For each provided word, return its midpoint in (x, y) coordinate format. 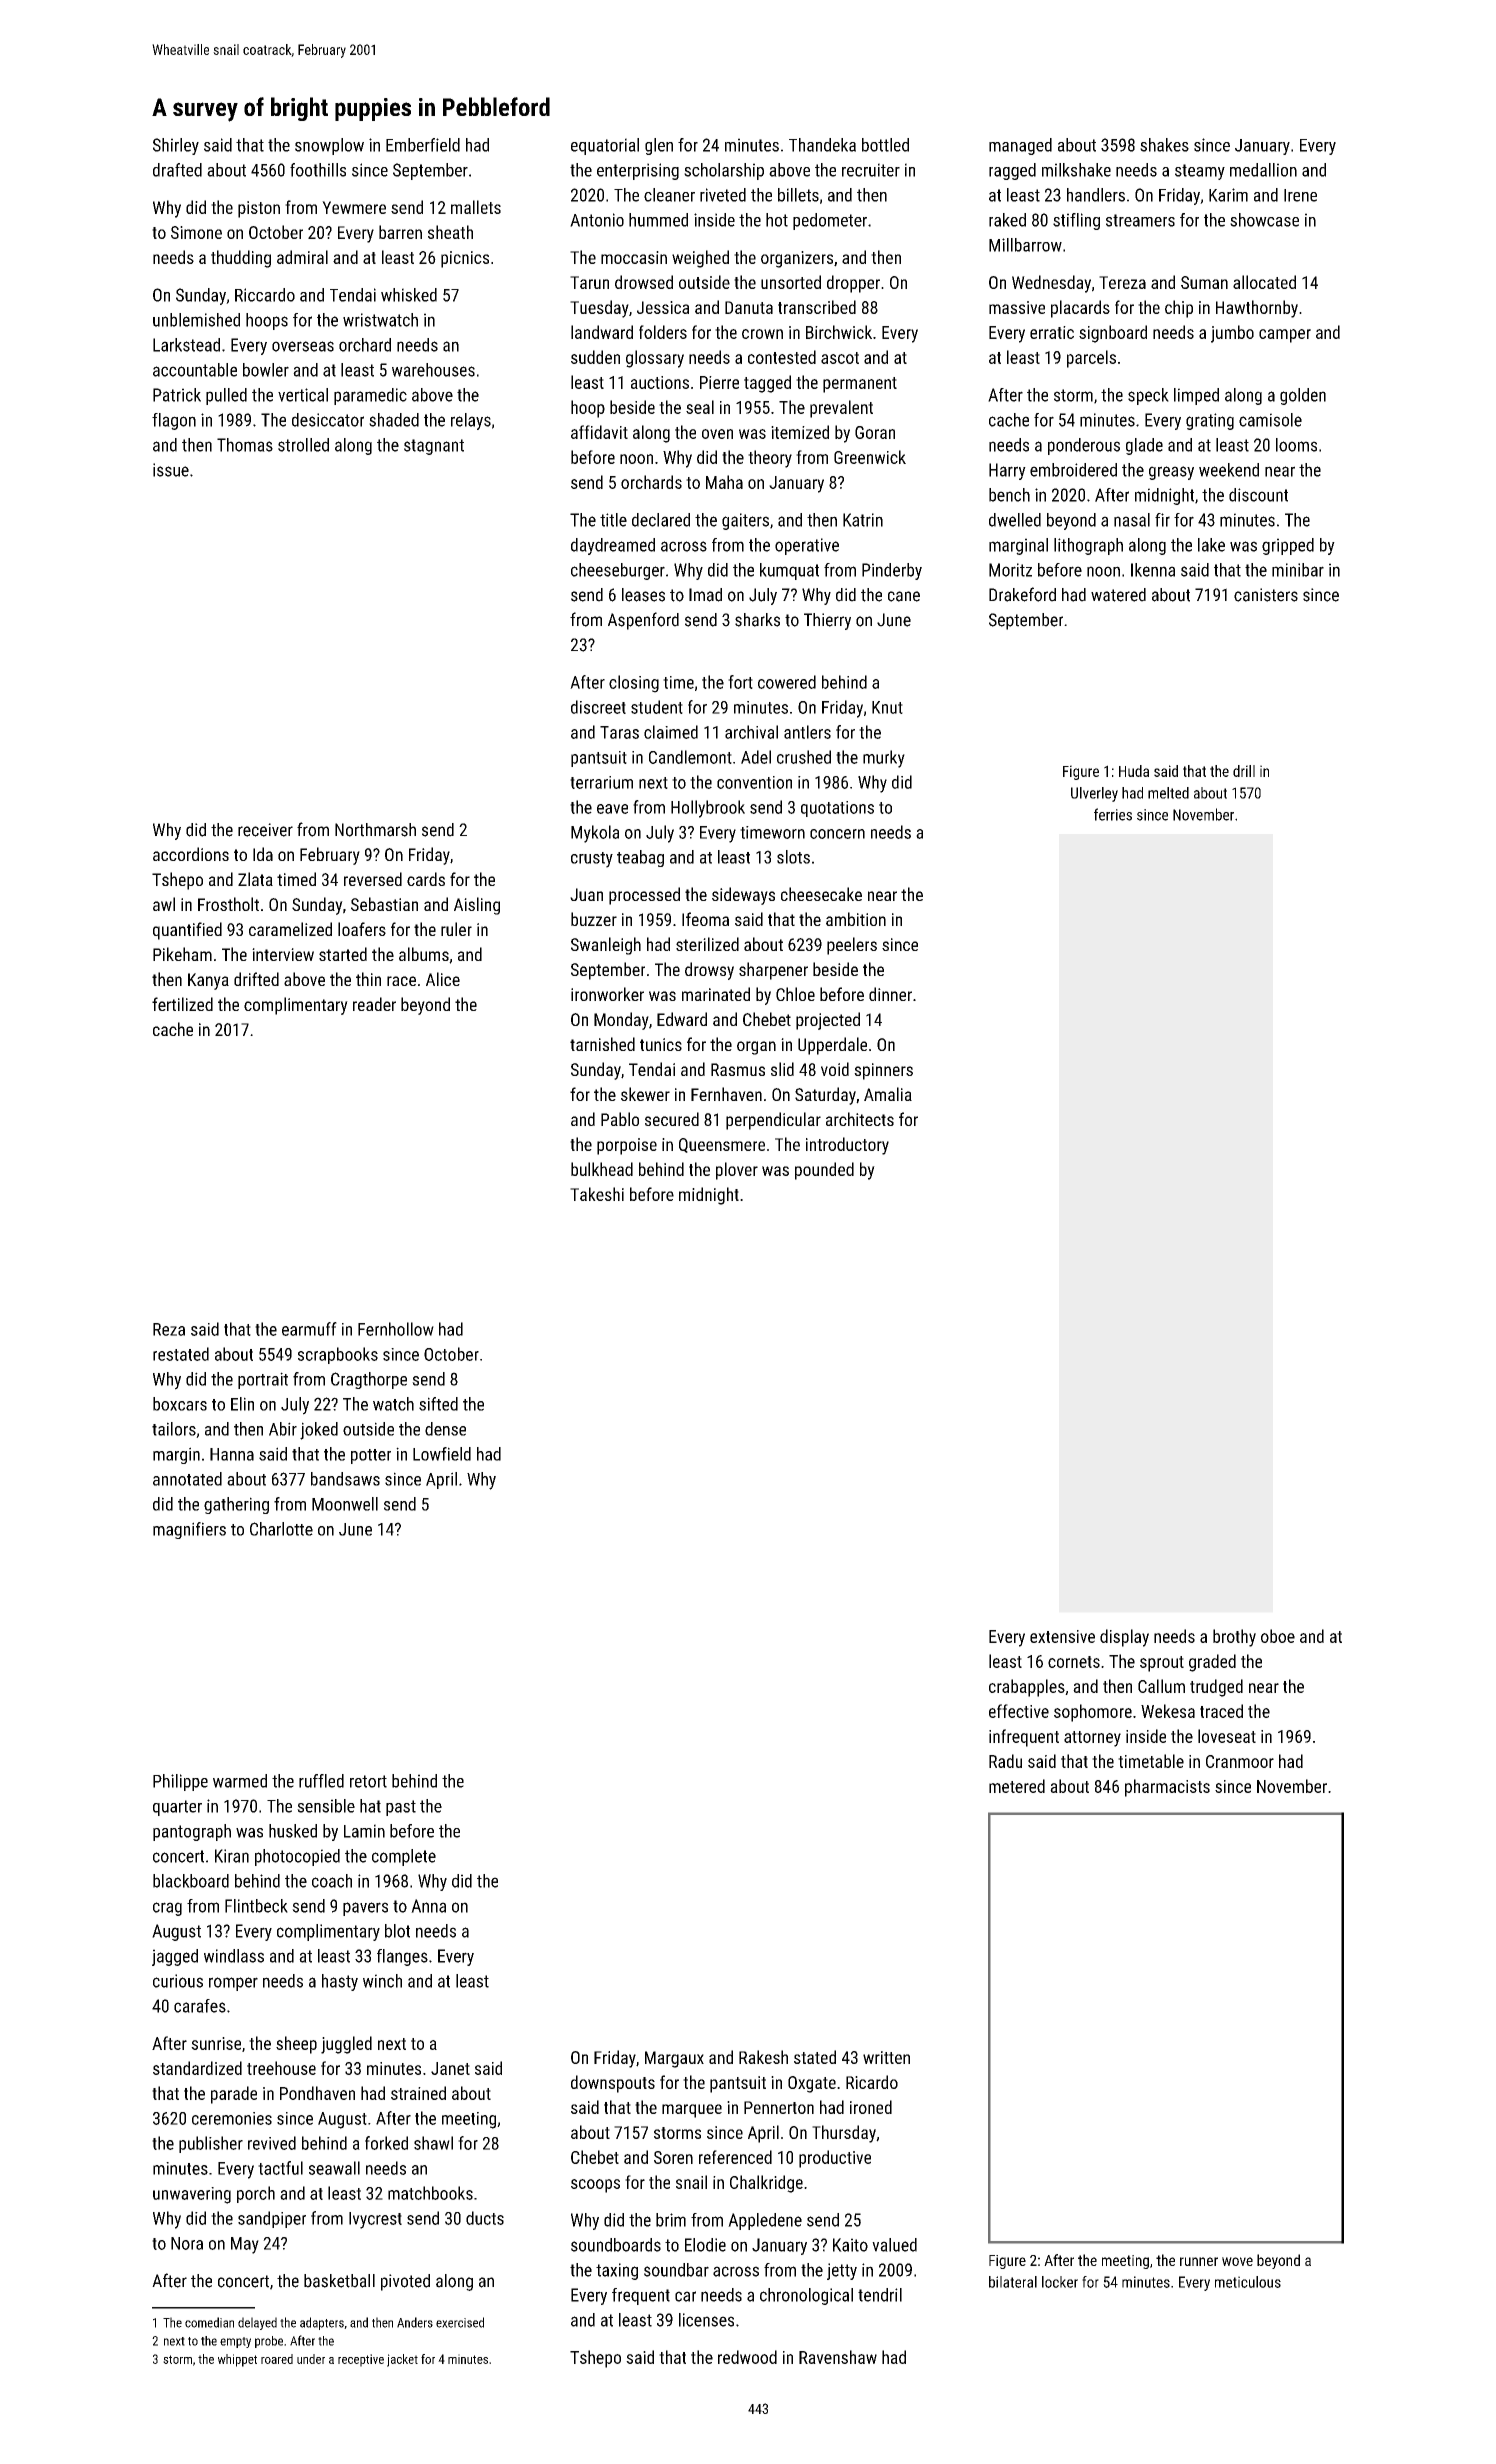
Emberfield (423, 145)
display (1124, 1638)
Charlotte (281, 1529)
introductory (847, 1146)
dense (445, 1429)
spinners (883, 1071)
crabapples (1027, 1688)
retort (368, 1781)
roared (277, 2359)
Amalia (888, 1094)
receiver (265, 830)
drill (1244, 771)
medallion (1263, 170)
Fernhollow (396, 1329)
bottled (885, 145)
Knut (887, 707)
